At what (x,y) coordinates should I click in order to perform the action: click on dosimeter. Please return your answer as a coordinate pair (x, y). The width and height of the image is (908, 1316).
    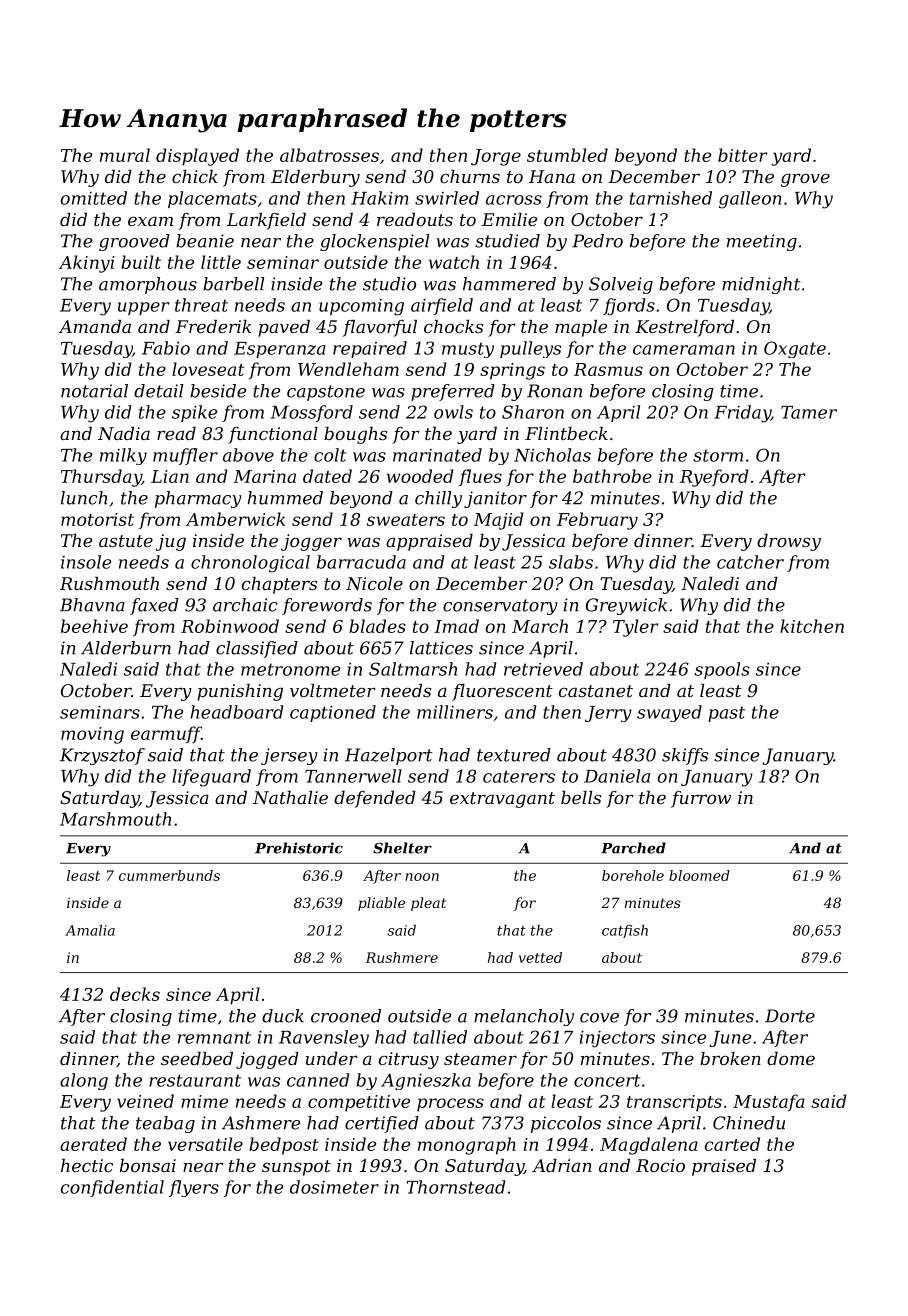
    Looking at the image, I should click on (334, 1187).
